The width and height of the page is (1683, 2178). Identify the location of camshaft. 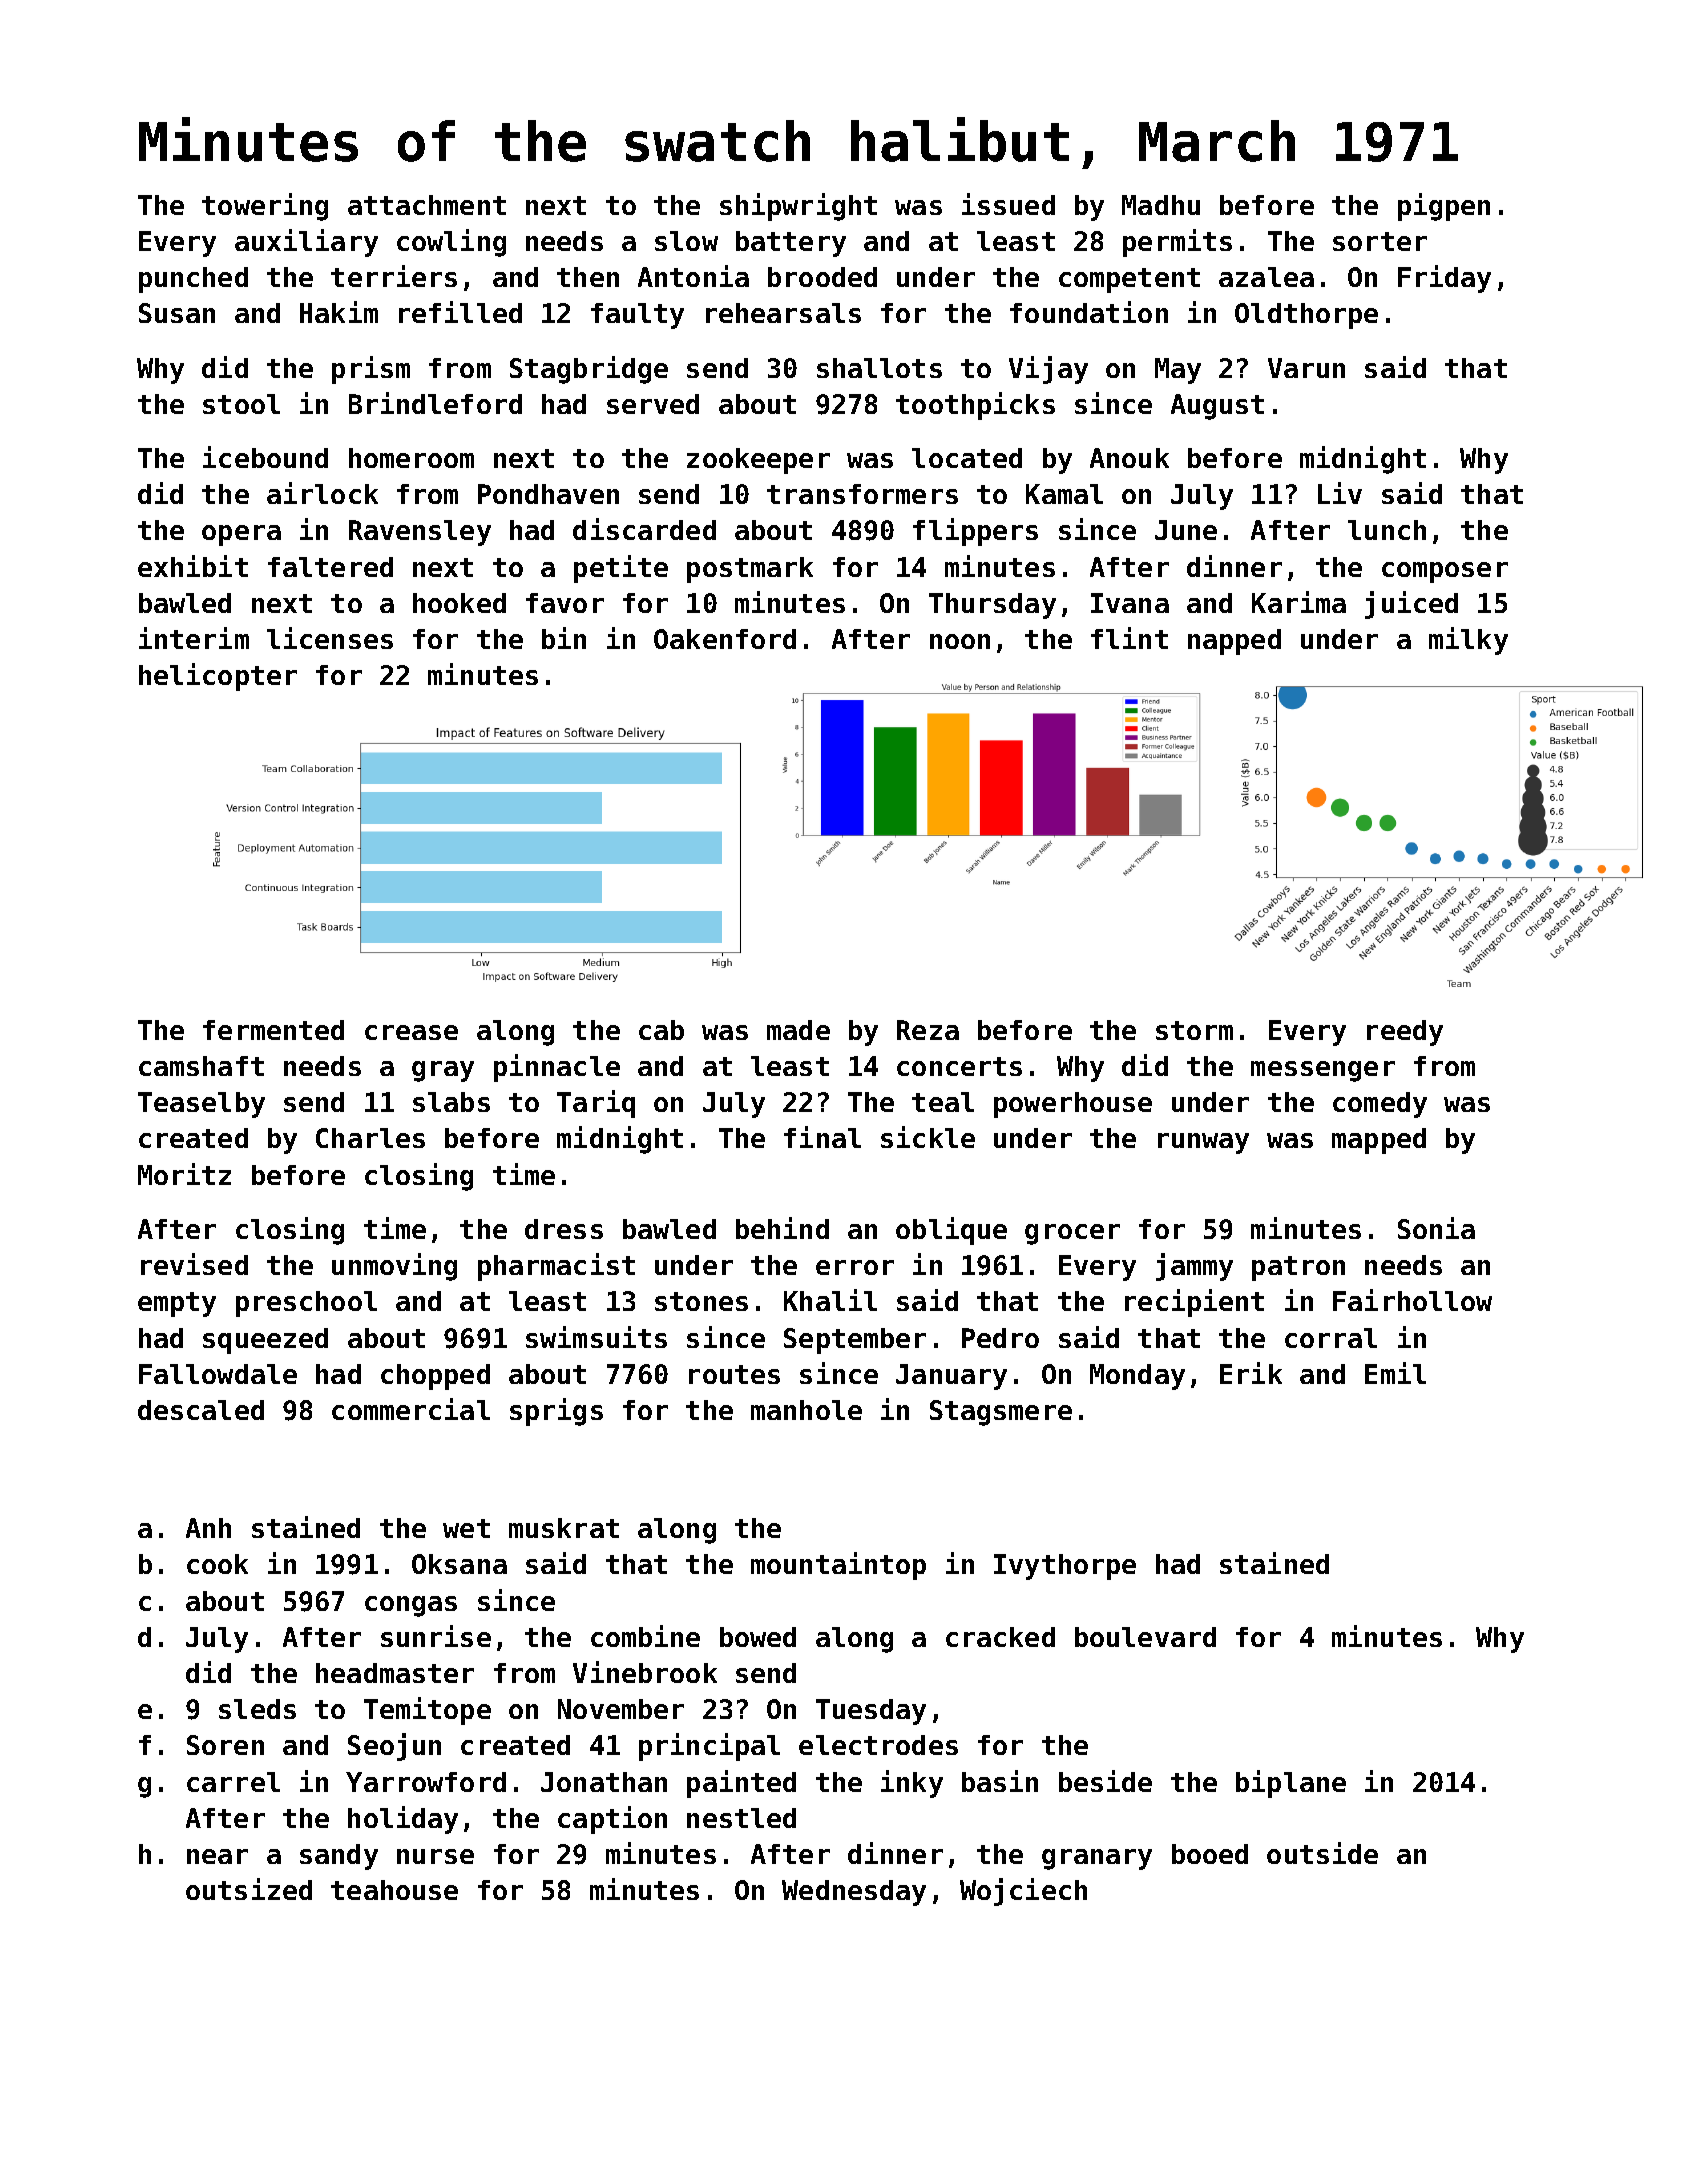
(201, 1066).
